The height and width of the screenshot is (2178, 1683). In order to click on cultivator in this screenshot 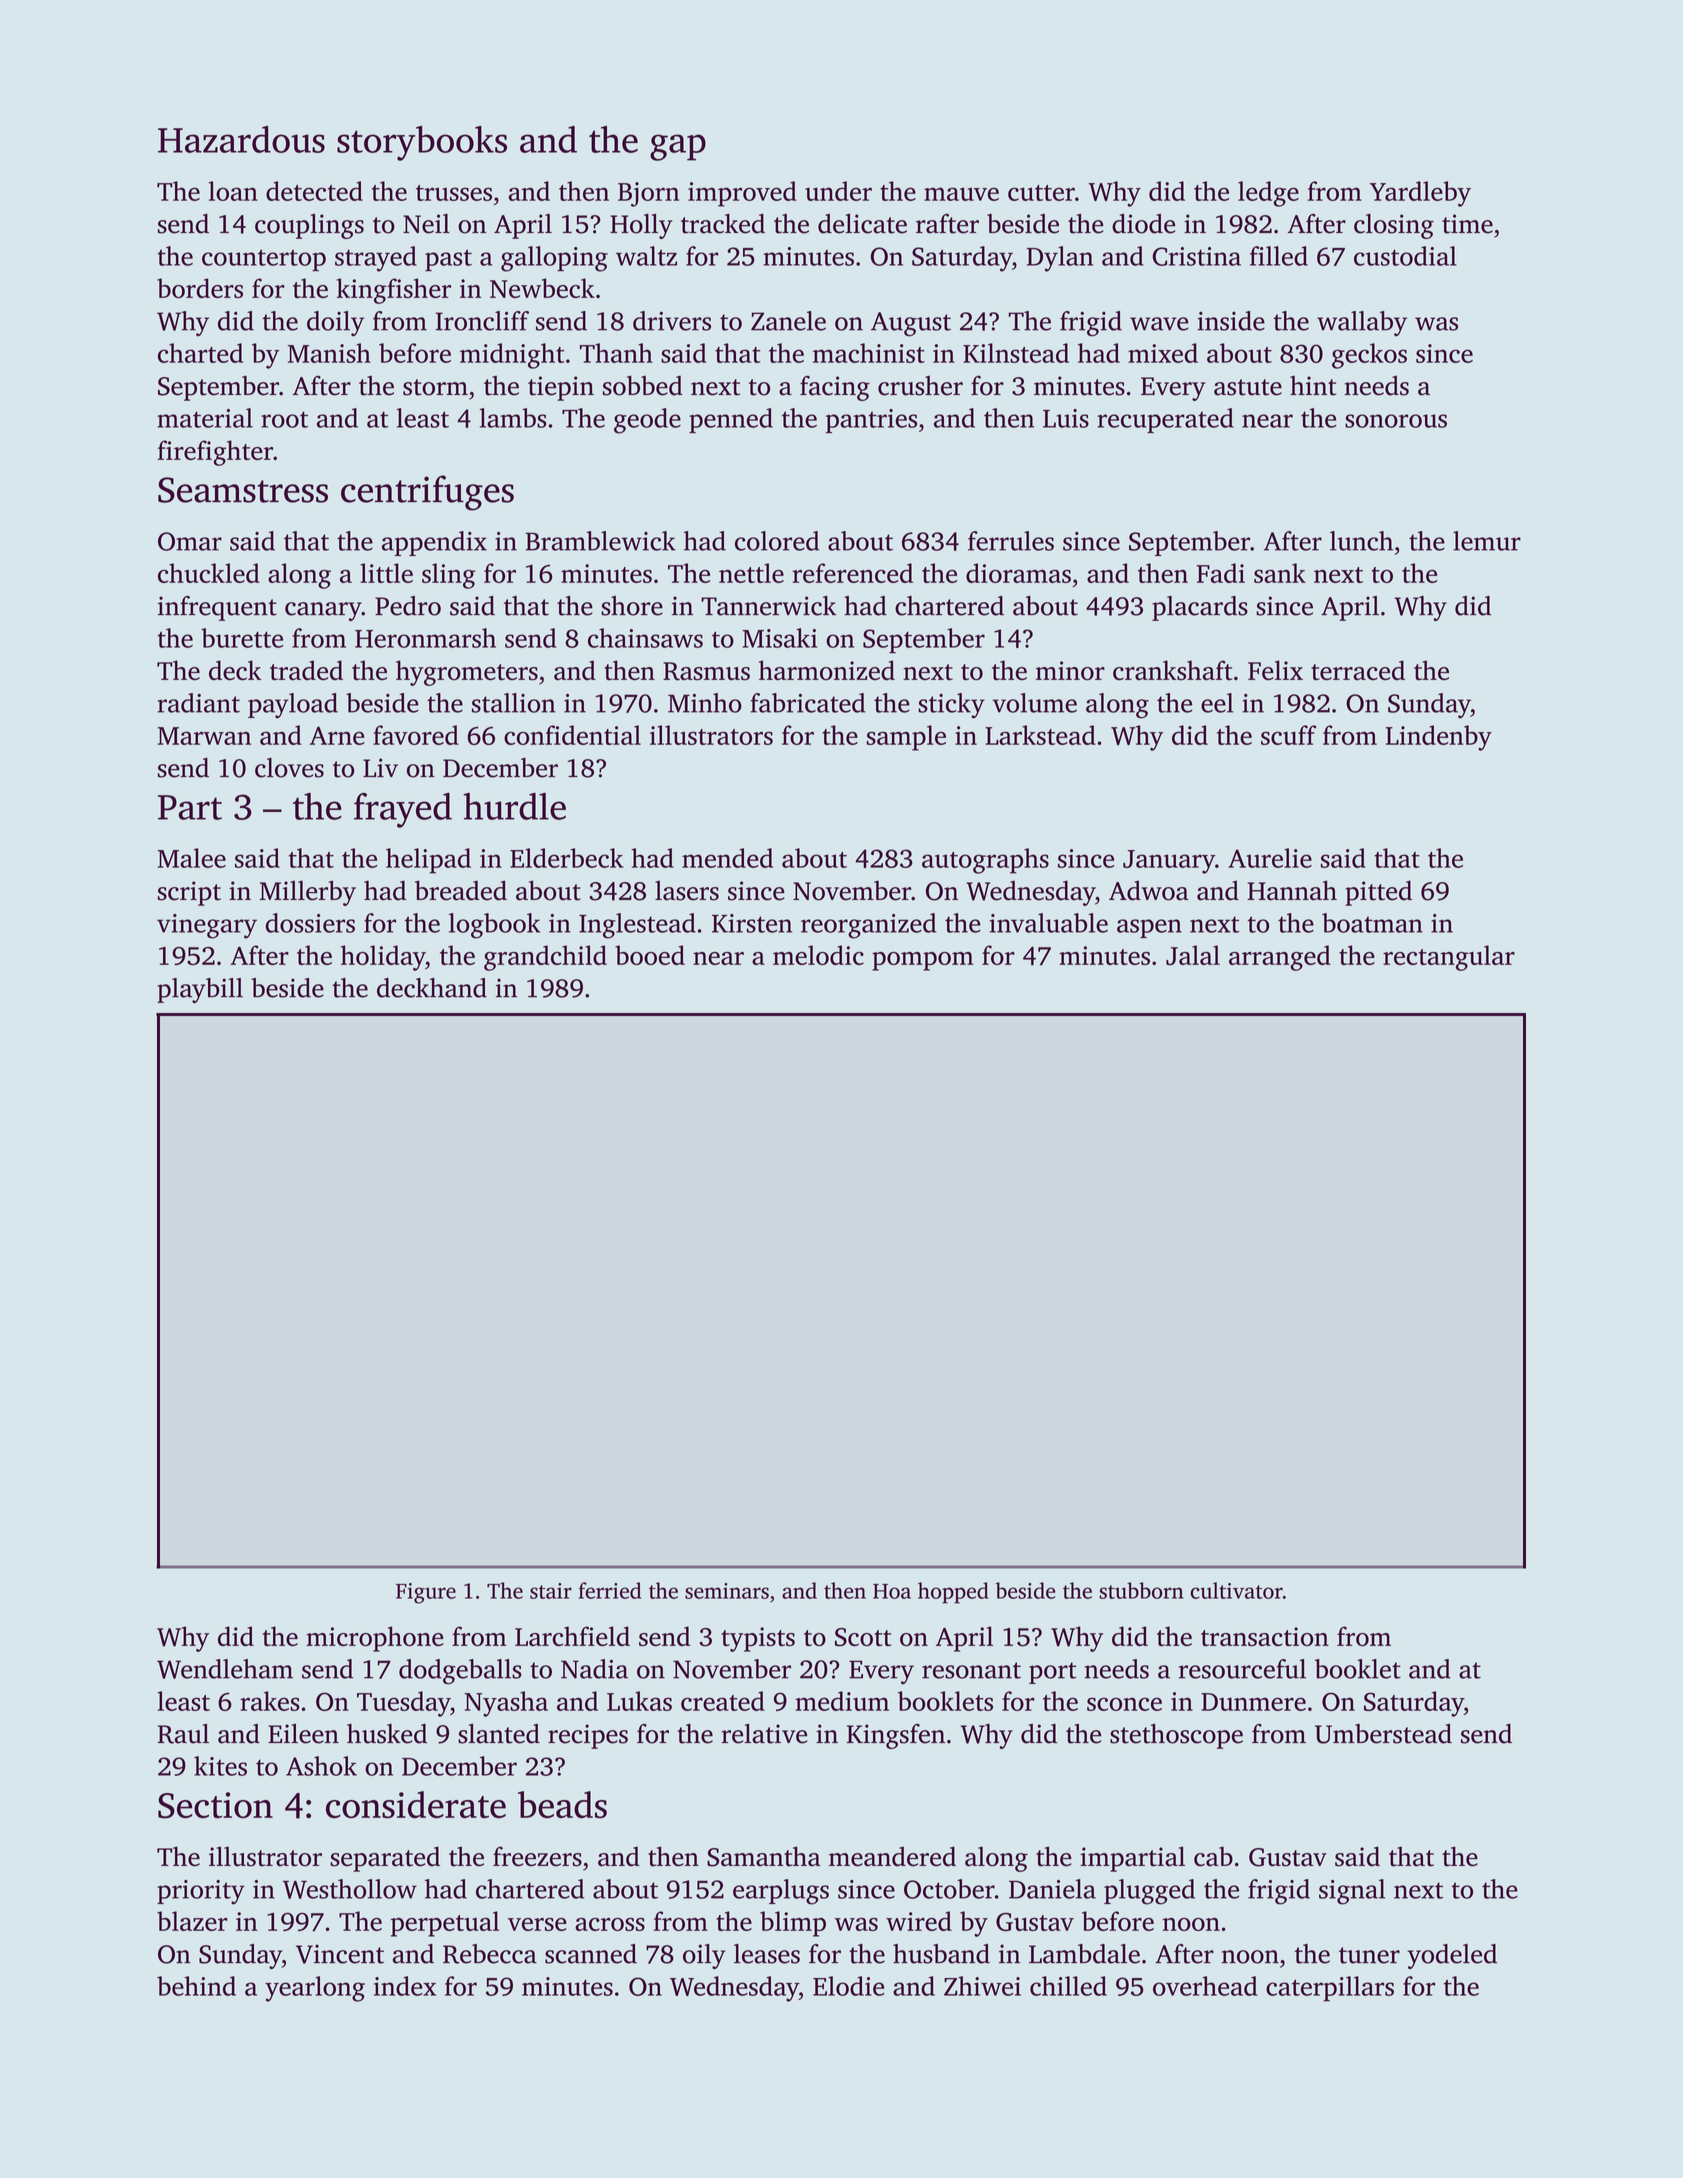, I will do `click(1236, 1590)`.
